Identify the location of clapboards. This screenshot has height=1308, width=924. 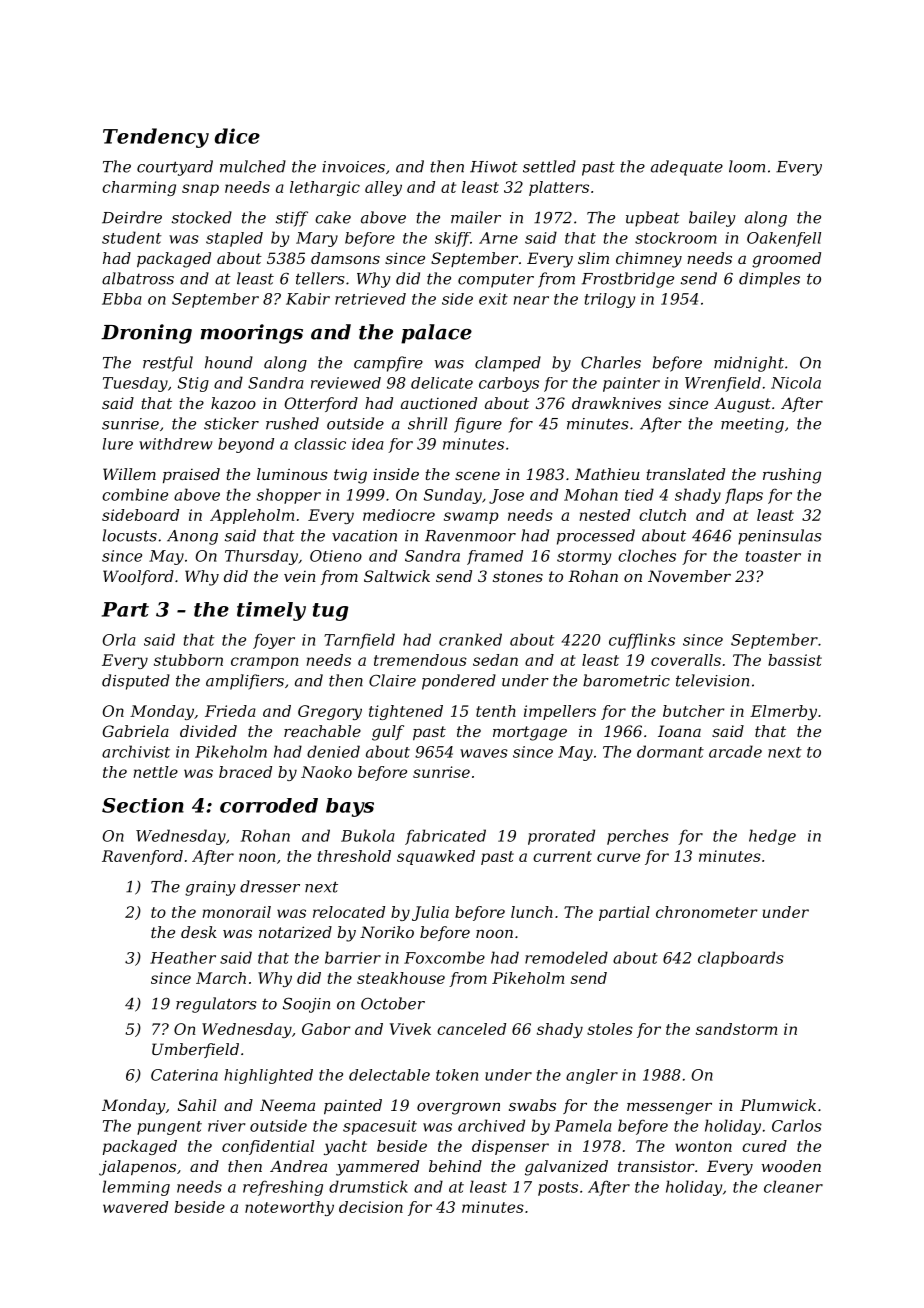
(741, 959).
